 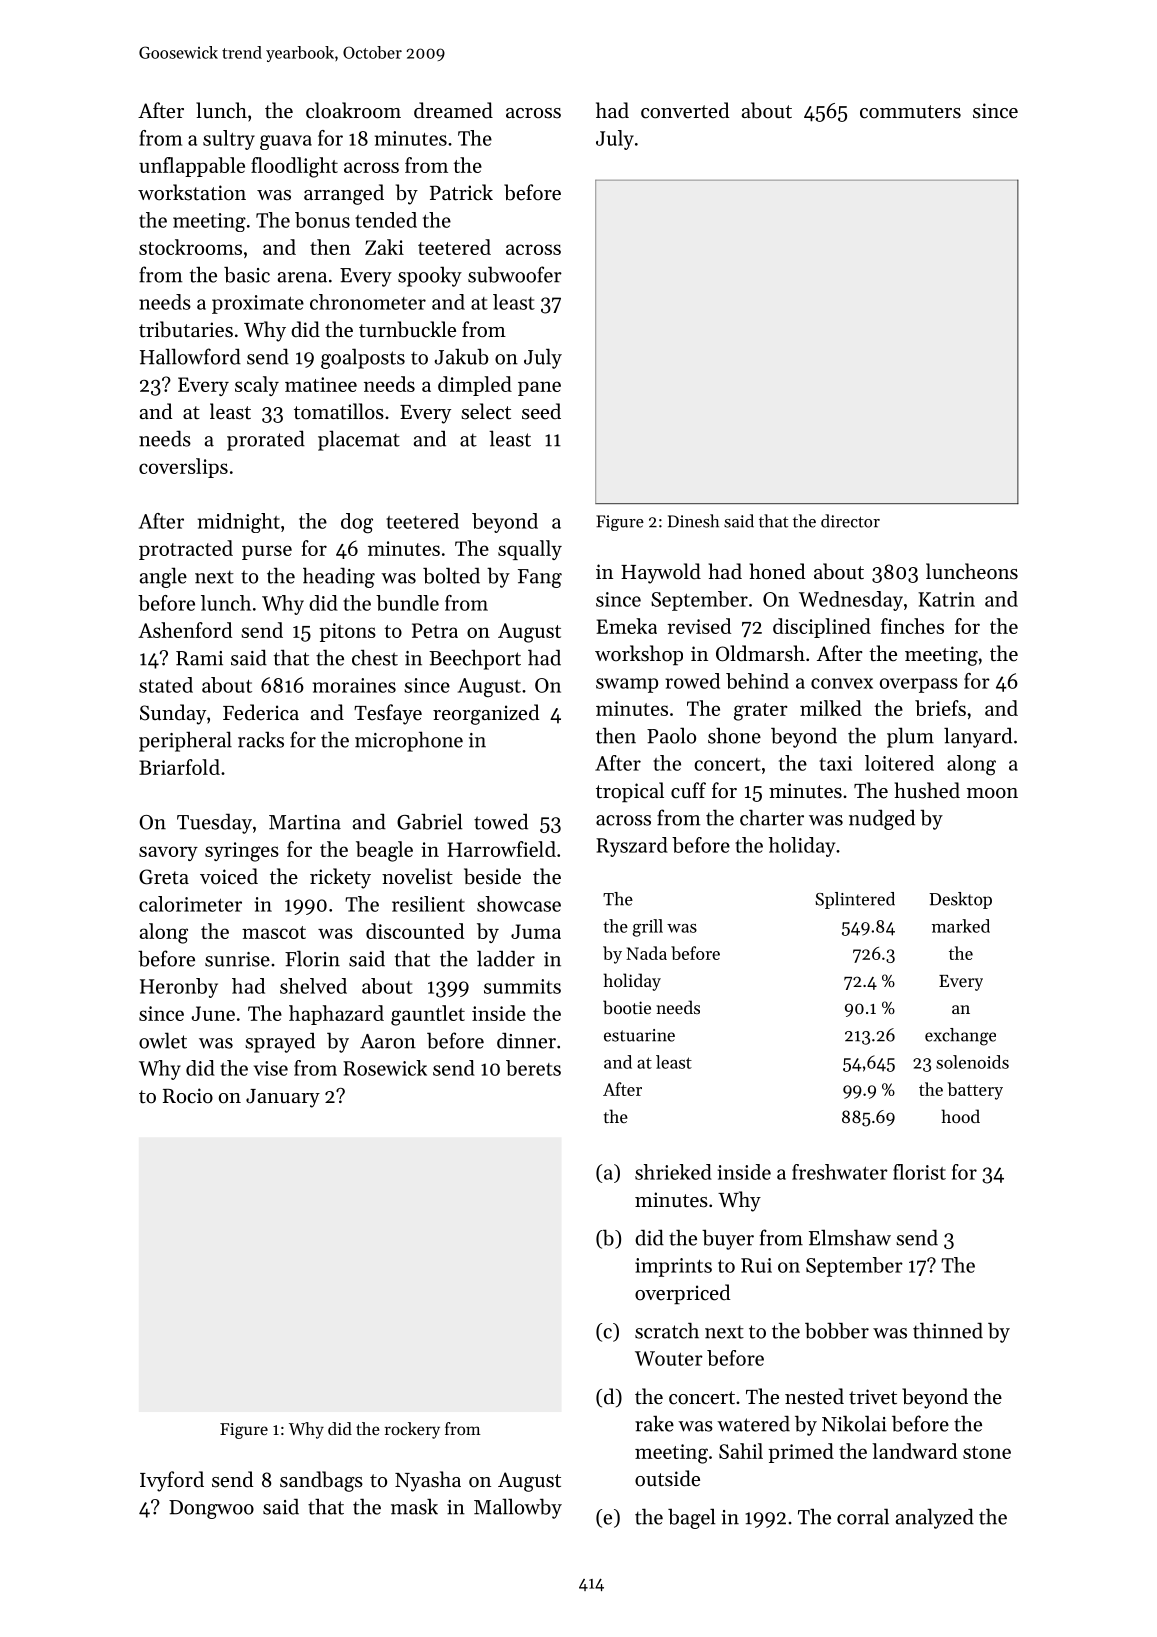 I want to click on Fang, so click(x=540, y=578).
